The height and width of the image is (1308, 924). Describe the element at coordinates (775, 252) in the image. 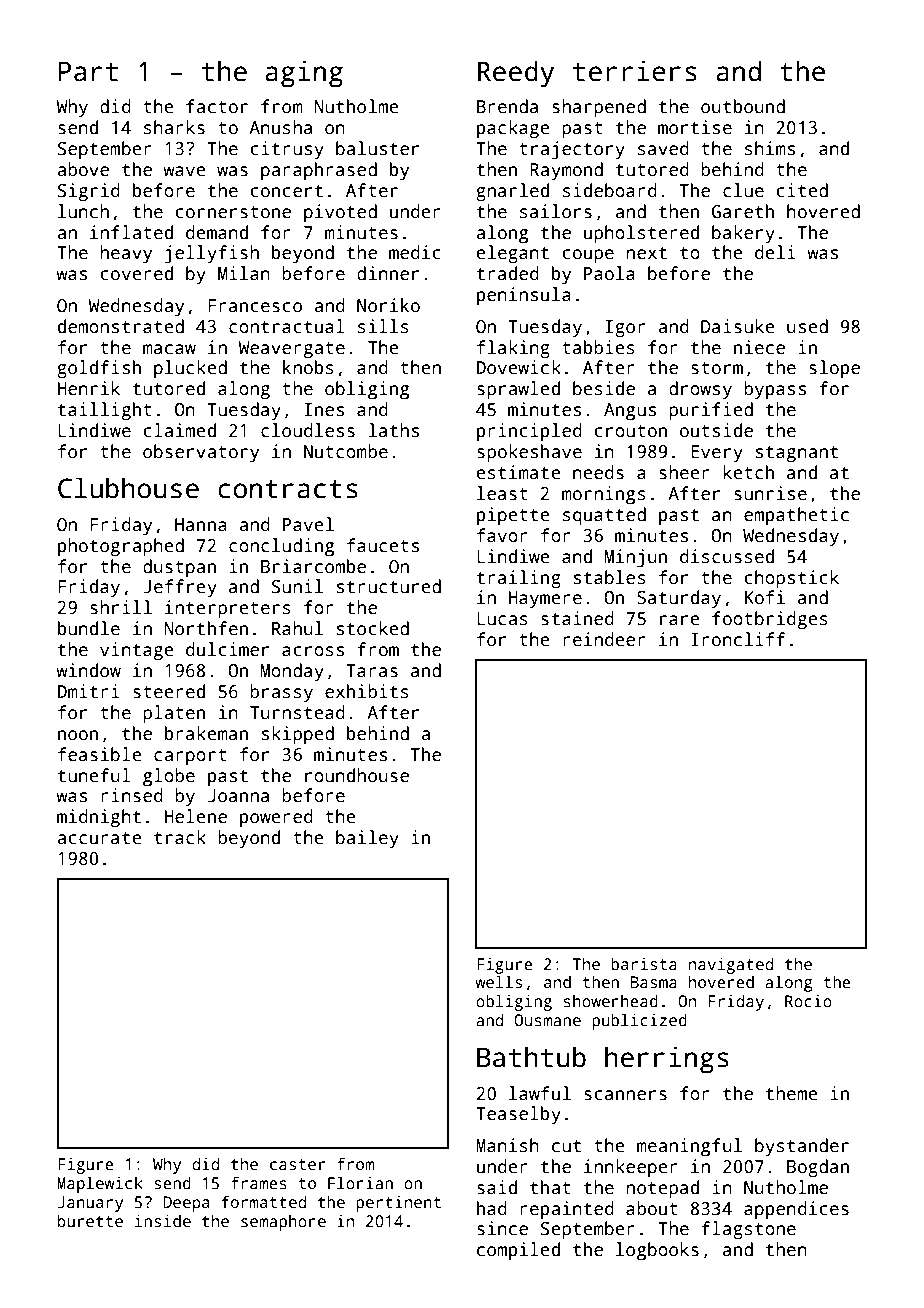

I see `deli` at that location.
